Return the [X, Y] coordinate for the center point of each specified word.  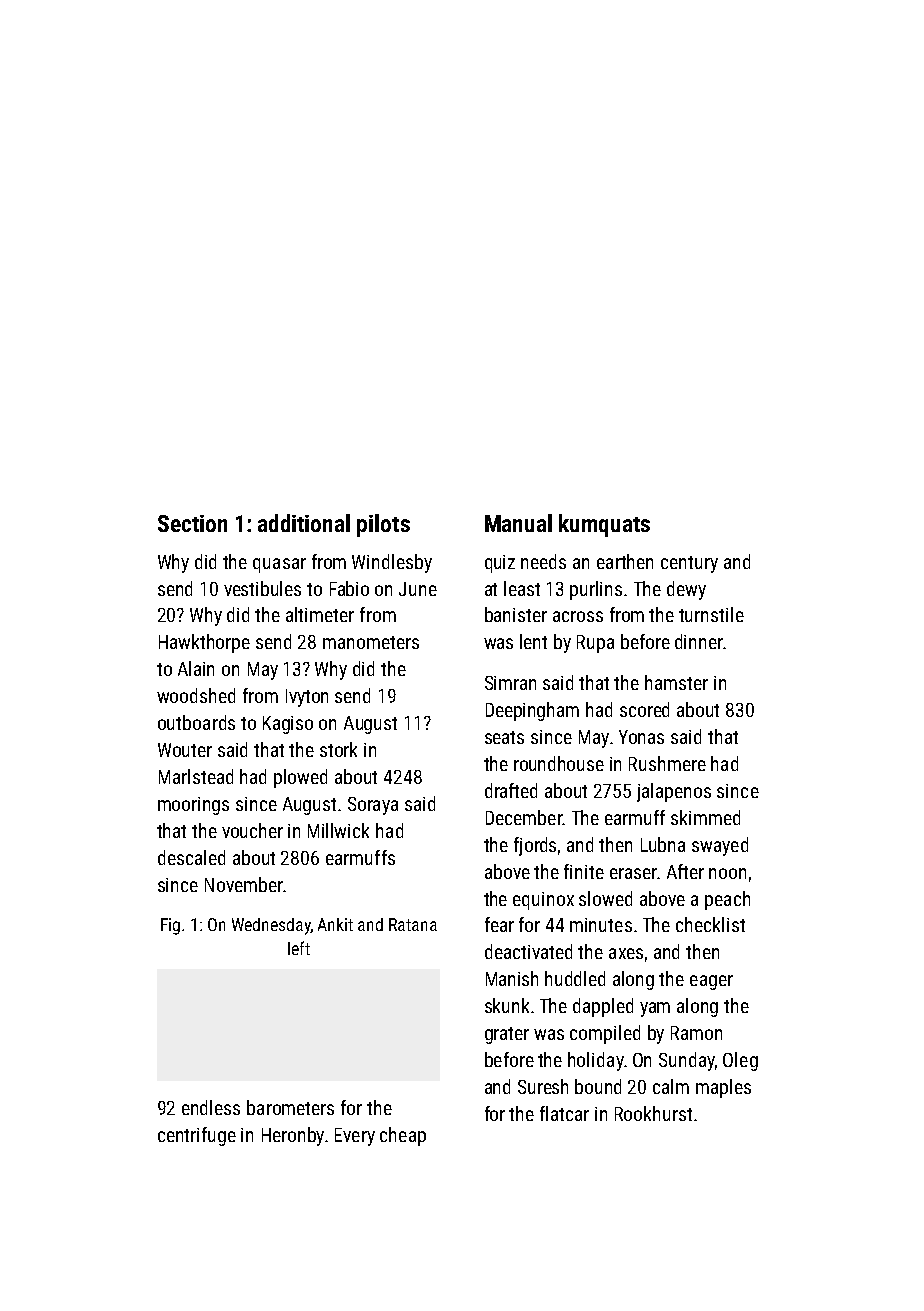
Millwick [338, 830]
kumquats [604, 525]
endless [211, 1107]
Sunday [687, 1061]
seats [504, 737]
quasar [279, 565]
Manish [512, 978]
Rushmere [667, 763]
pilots [383, 525]
